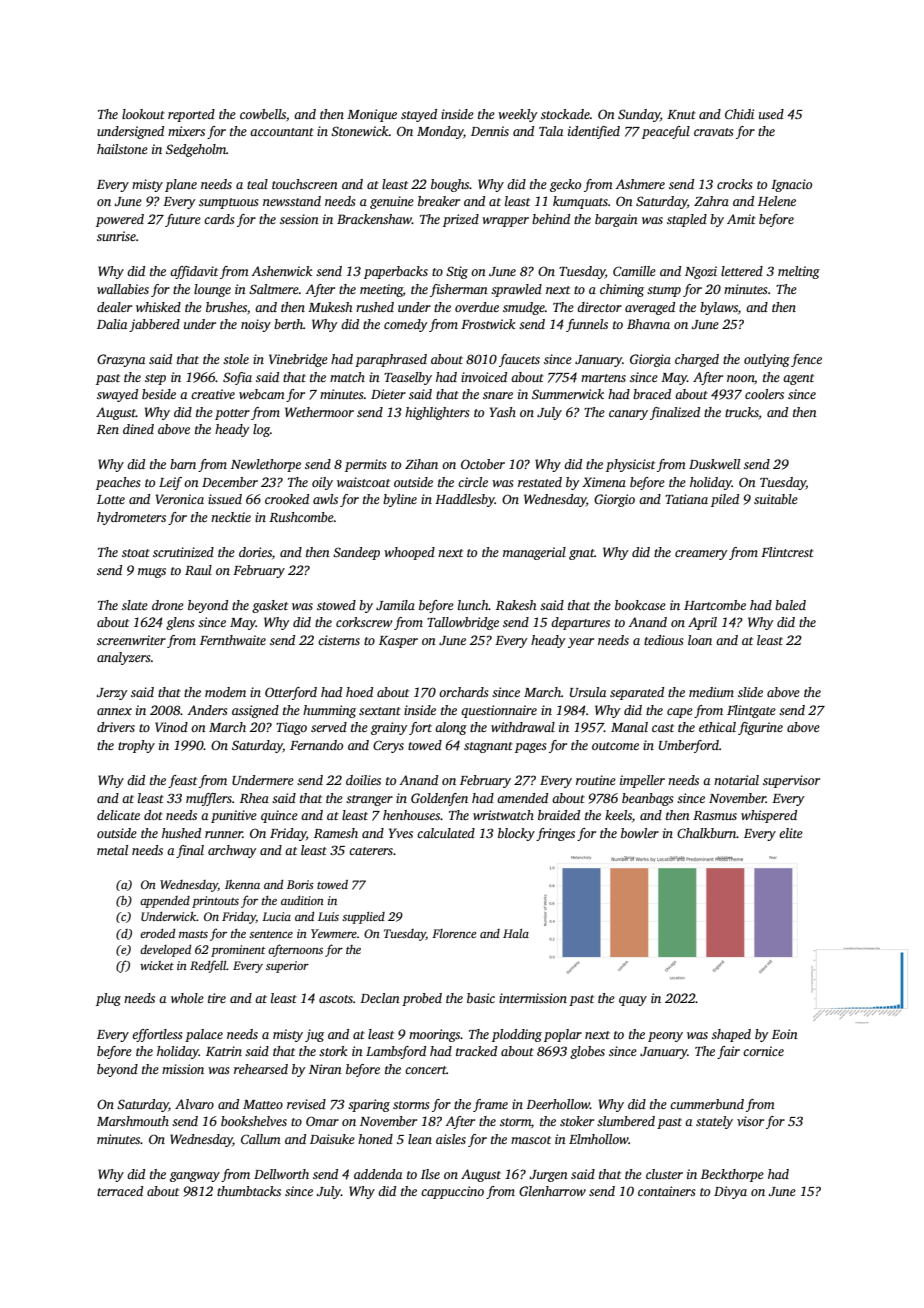 This image has width=924, height=1308. I want to click on Veronica, so click(180, 499).
